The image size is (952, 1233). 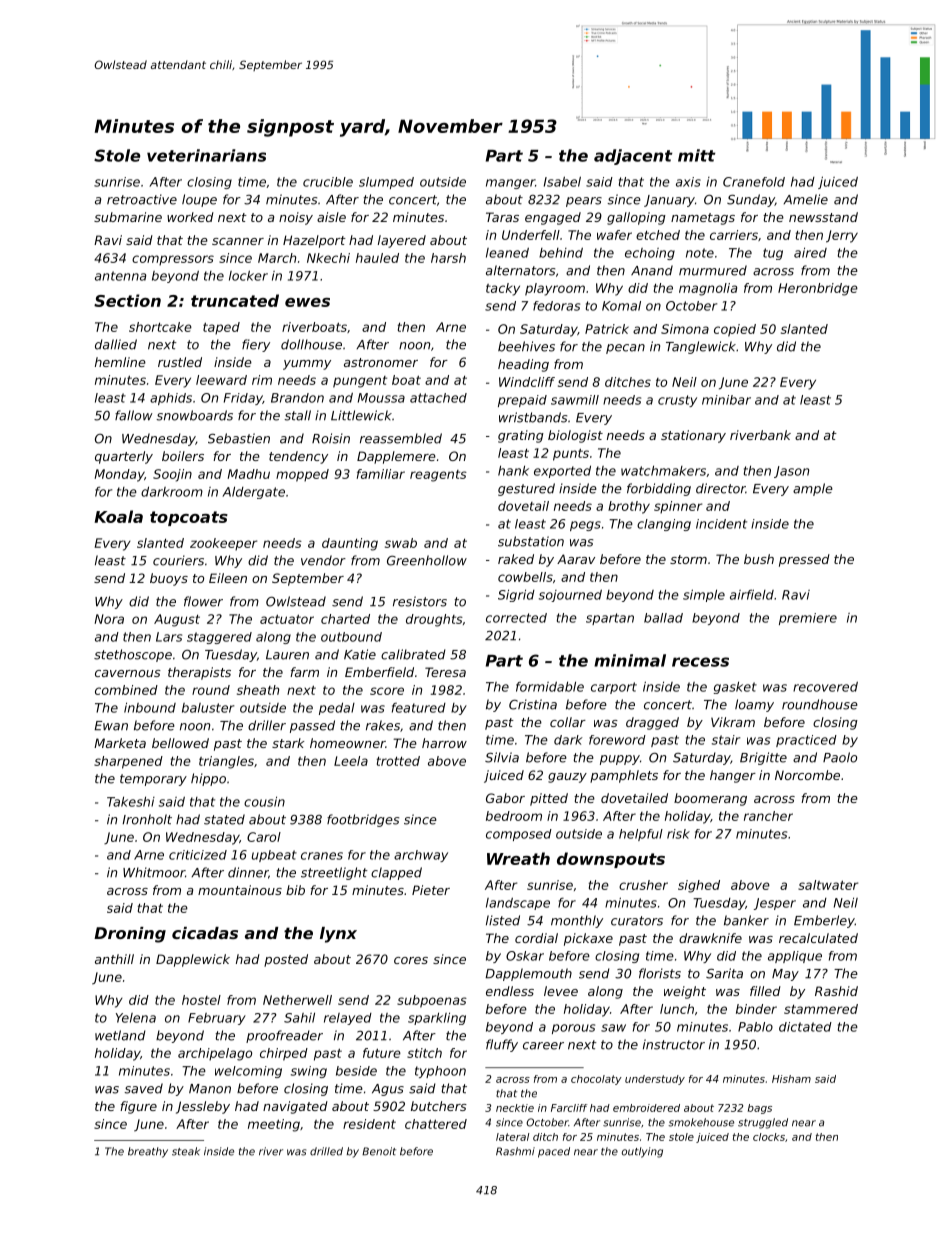 What do you see at coordinates (810, 253) in the image?
I see `aired` at bounding box center [810, 253].
